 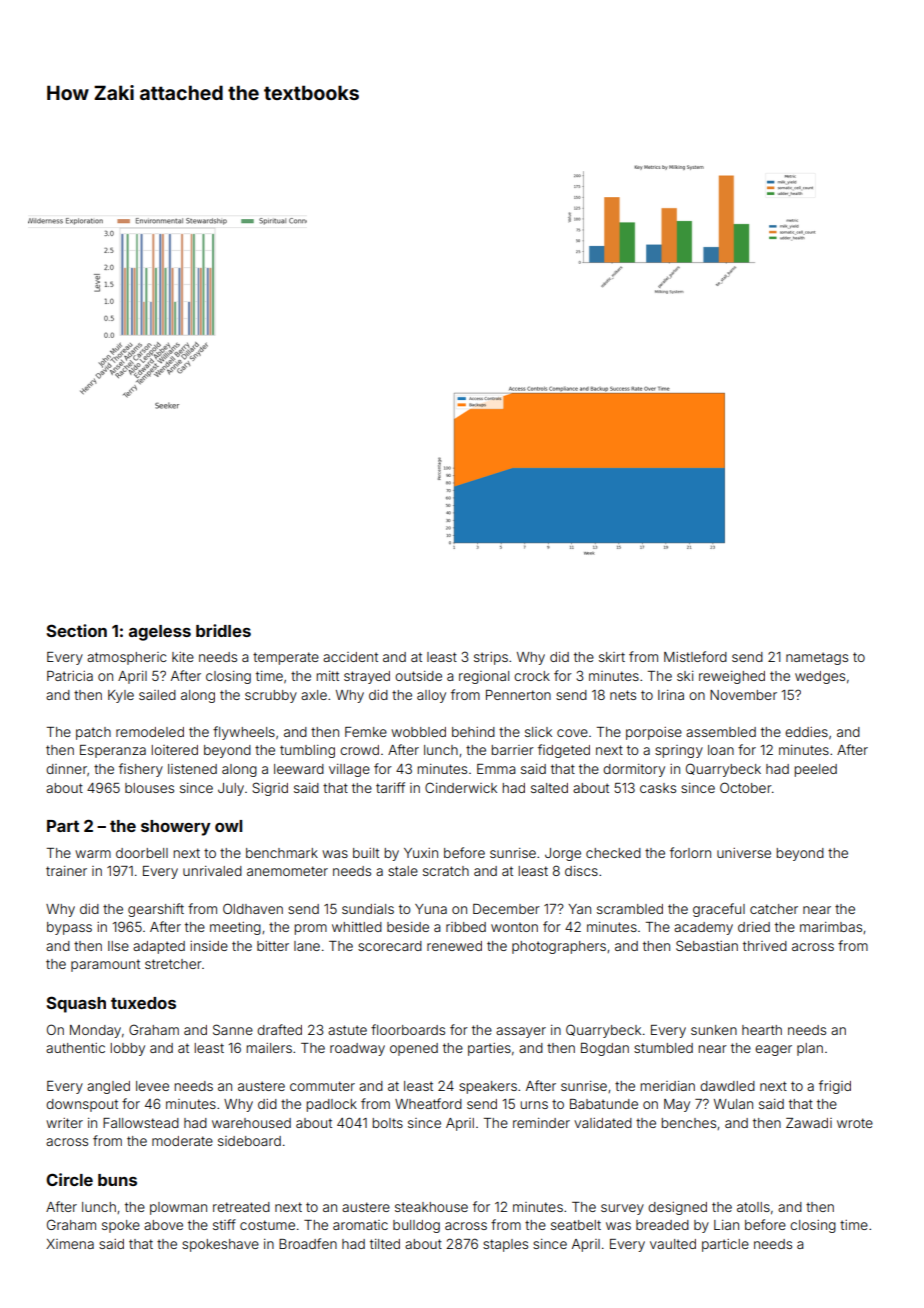 I want to click on Mistleford, so click(x=695, y=656).
